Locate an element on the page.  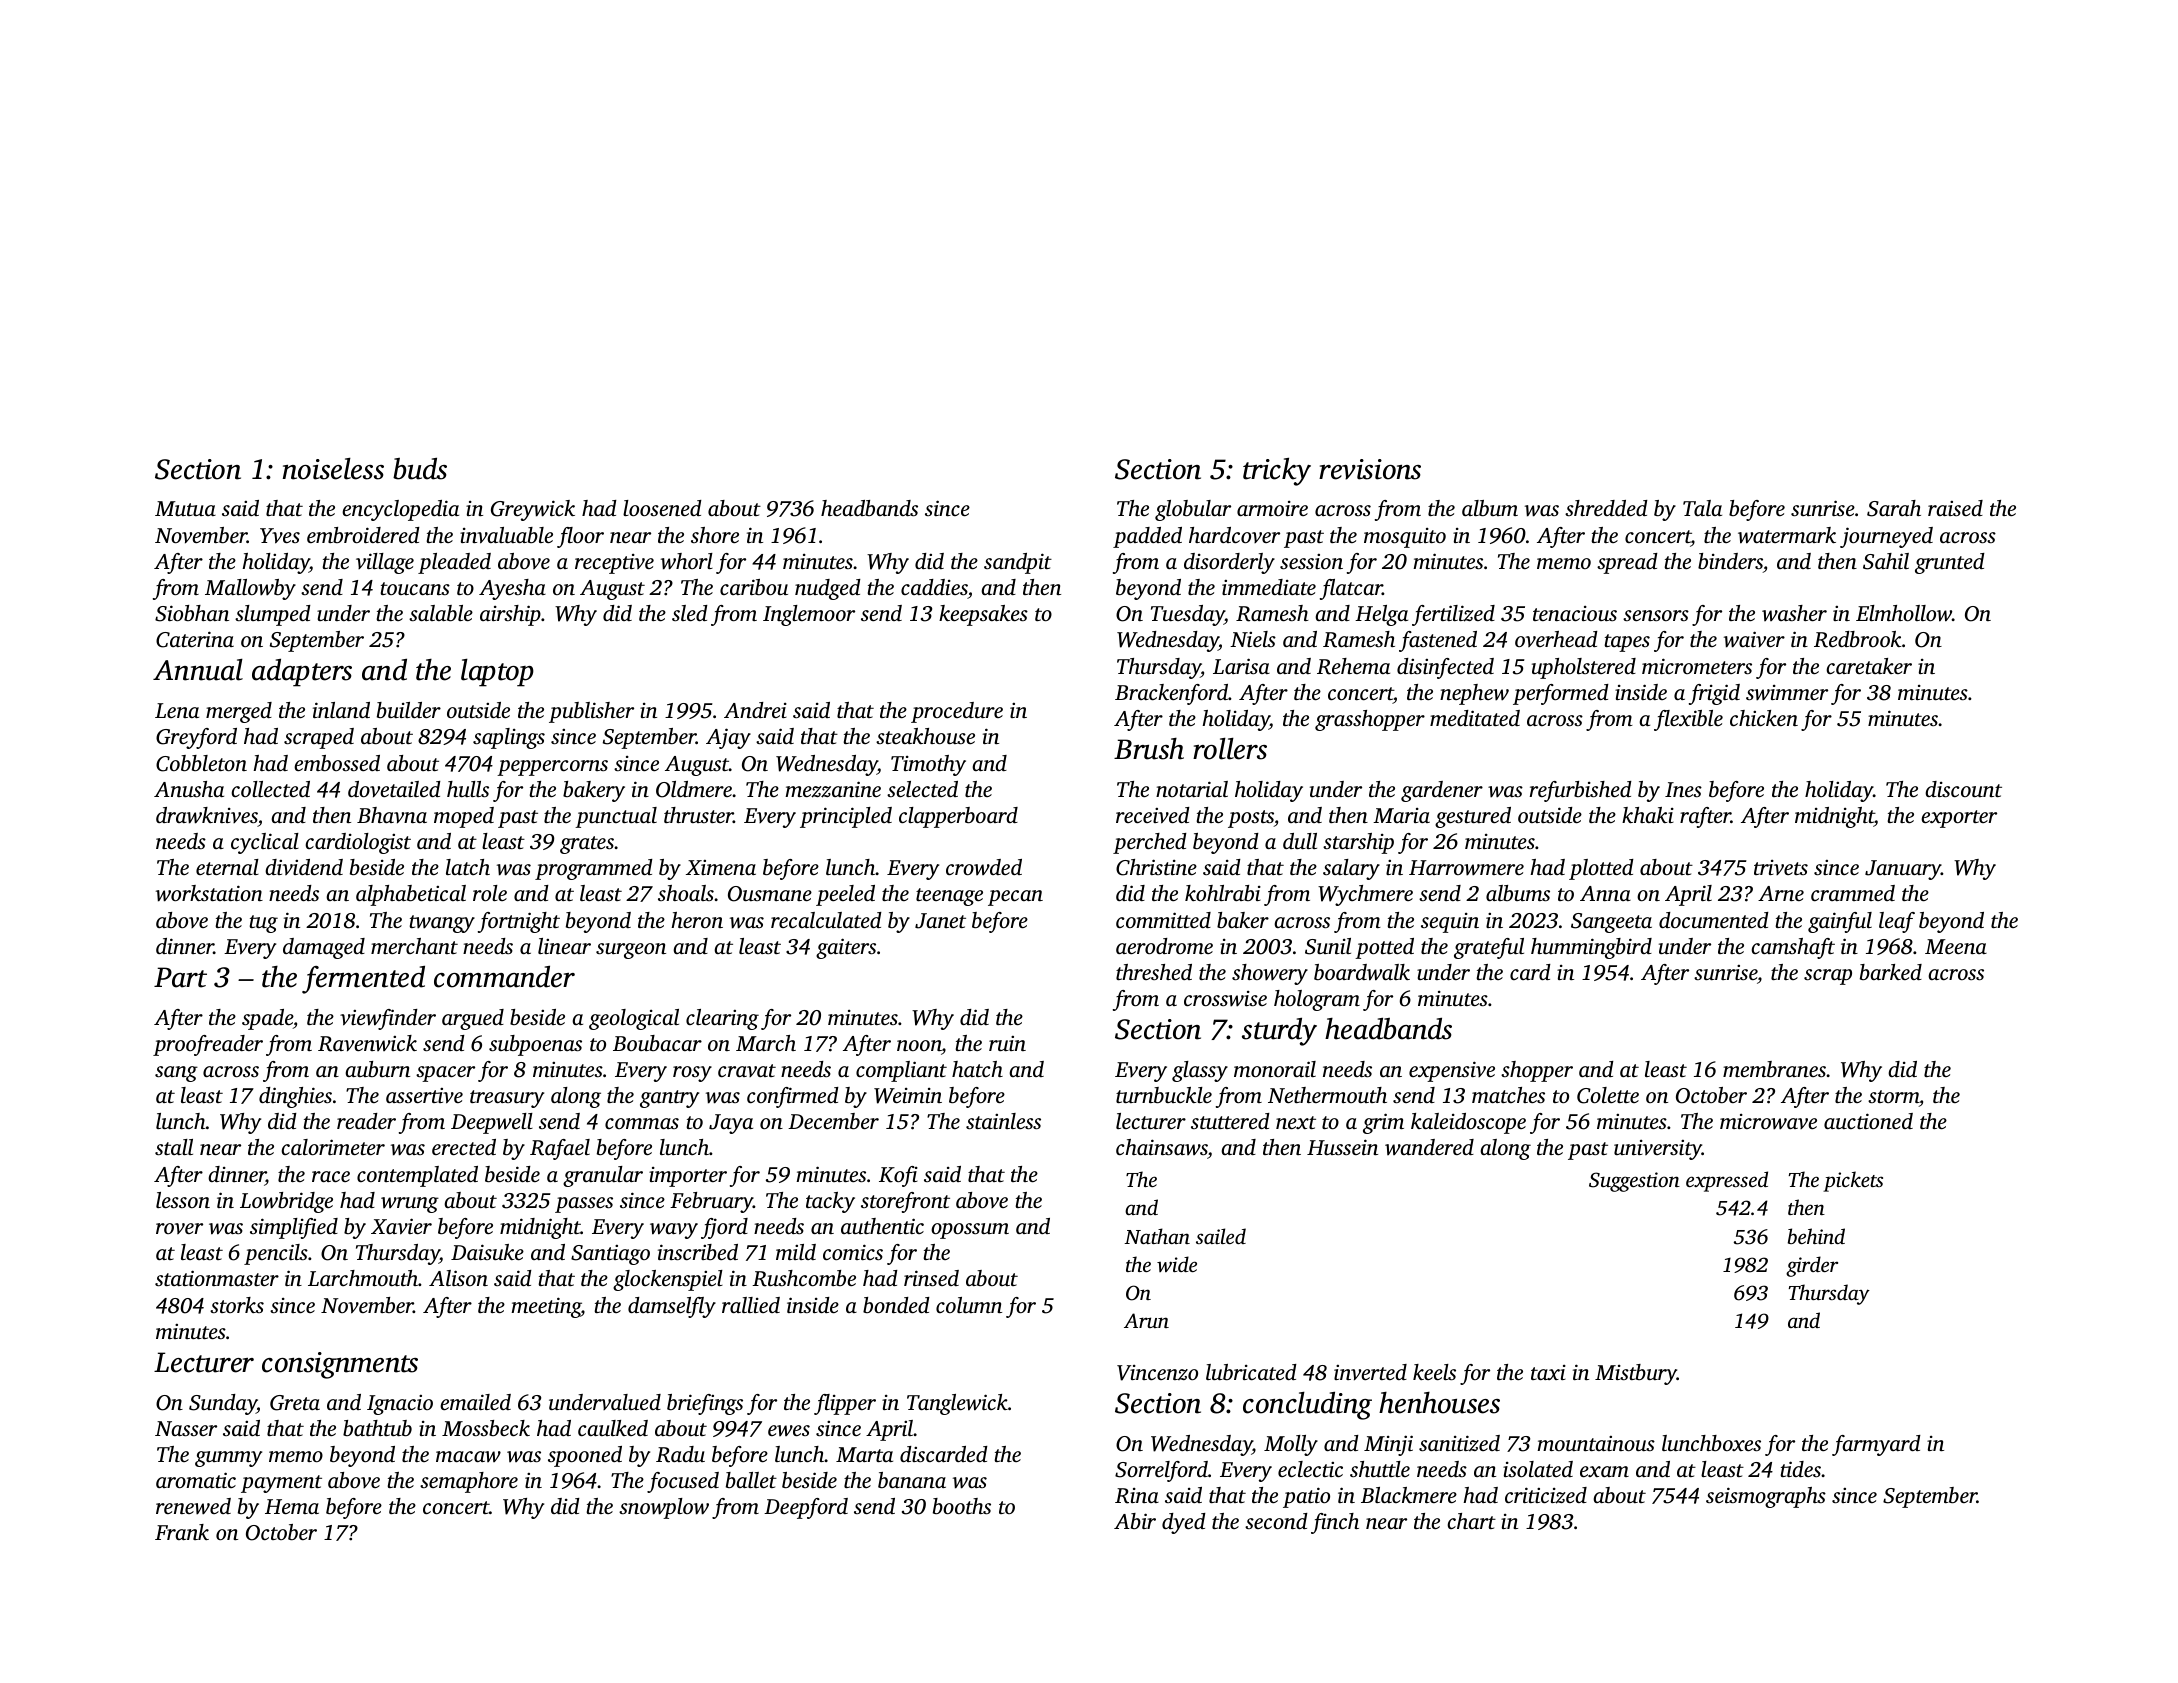
Abir is located at coordinates (1135, 1521).
